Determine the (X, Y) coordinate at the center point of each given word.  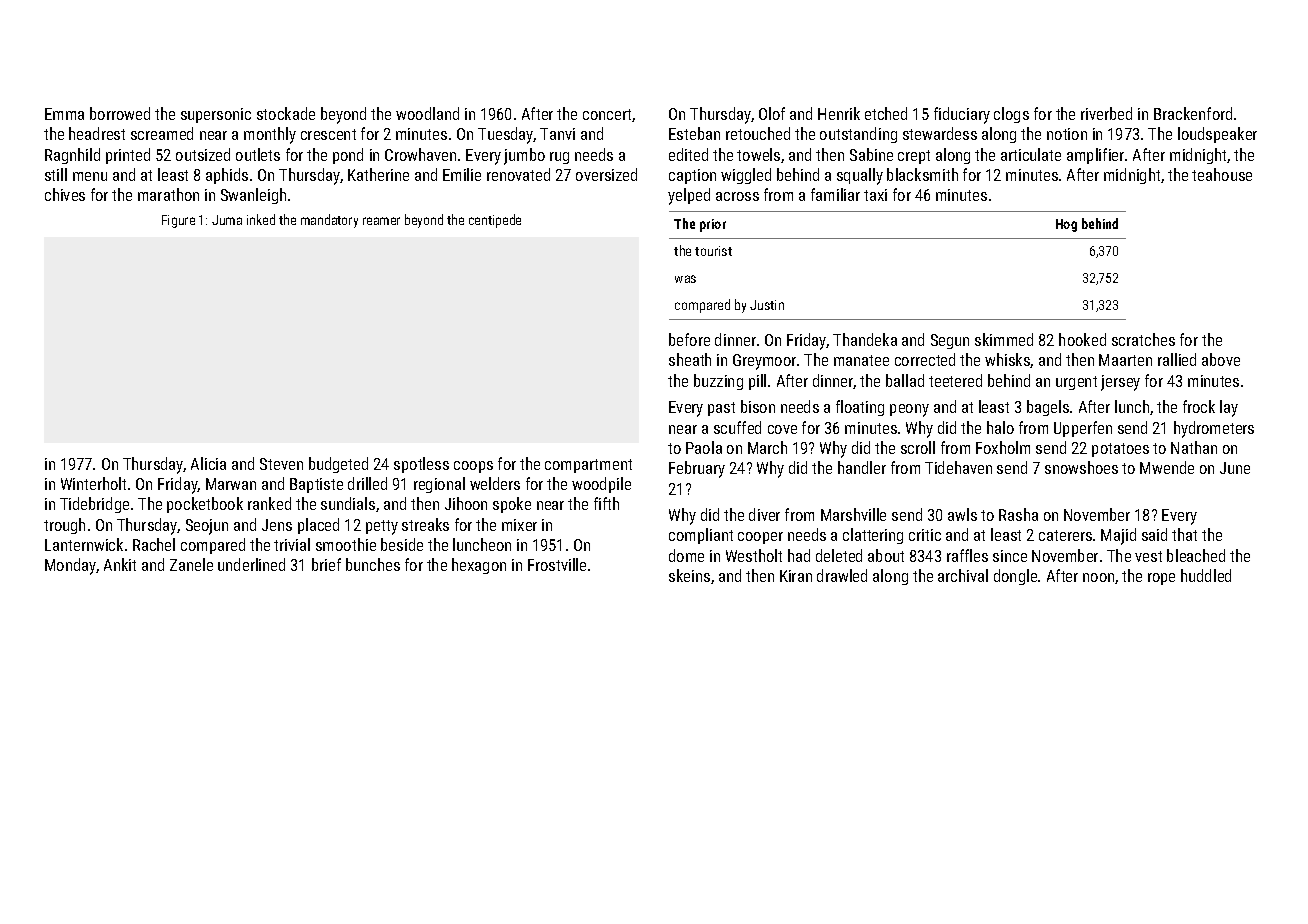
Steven (281, 464)
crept (914, 157)
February (697, 469)
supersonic (216, 115)
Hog (1066, 225)
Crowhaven (420, 154)
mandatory (329, 221)
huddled (1206, 575)
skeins (689, 575)
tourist (713, 251)
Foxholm (1003, 447)
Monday (71, 566)
